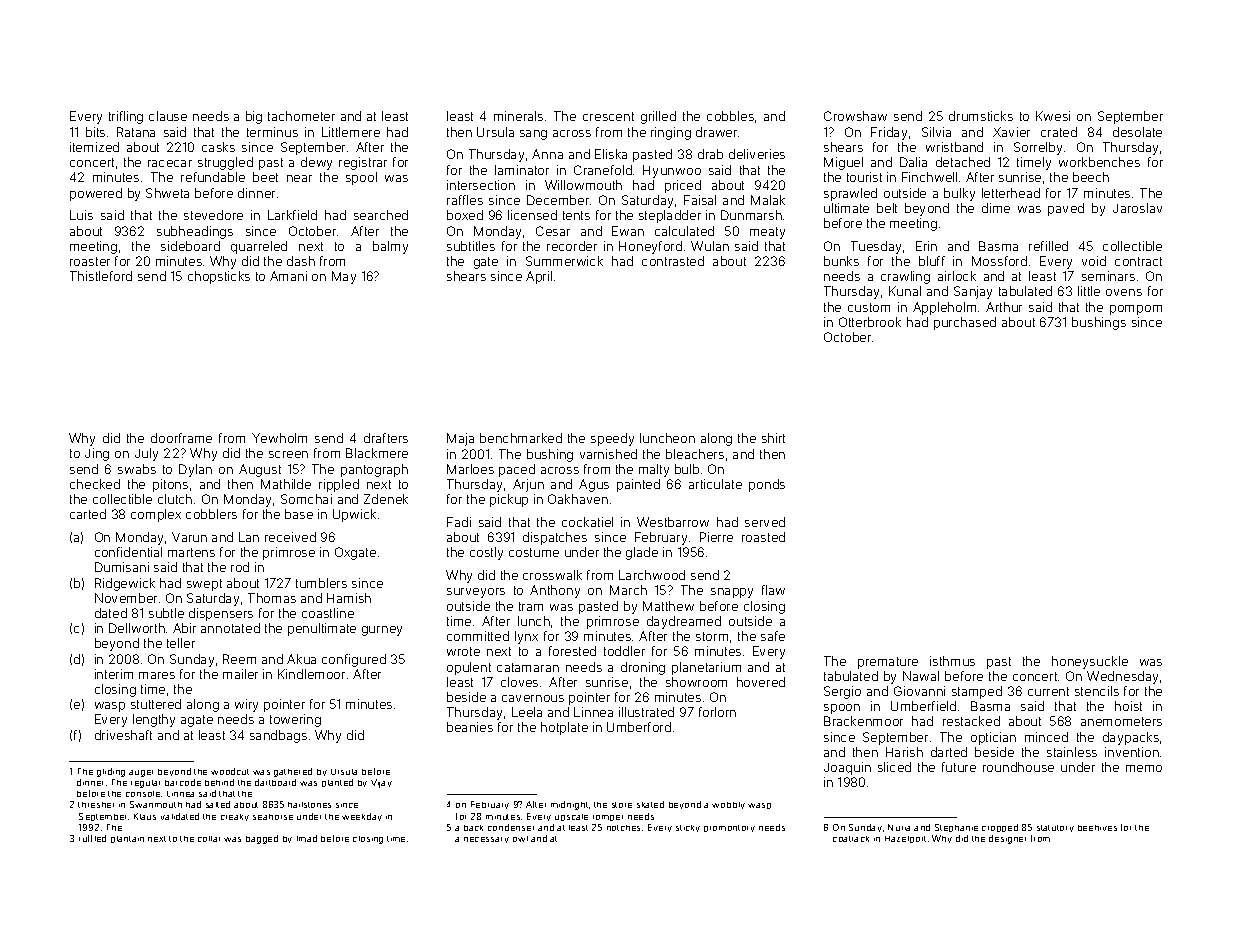 Image resolution: width=1233 pixels, height=952 pixels. I want to click on purchased, so click(965, 323).
